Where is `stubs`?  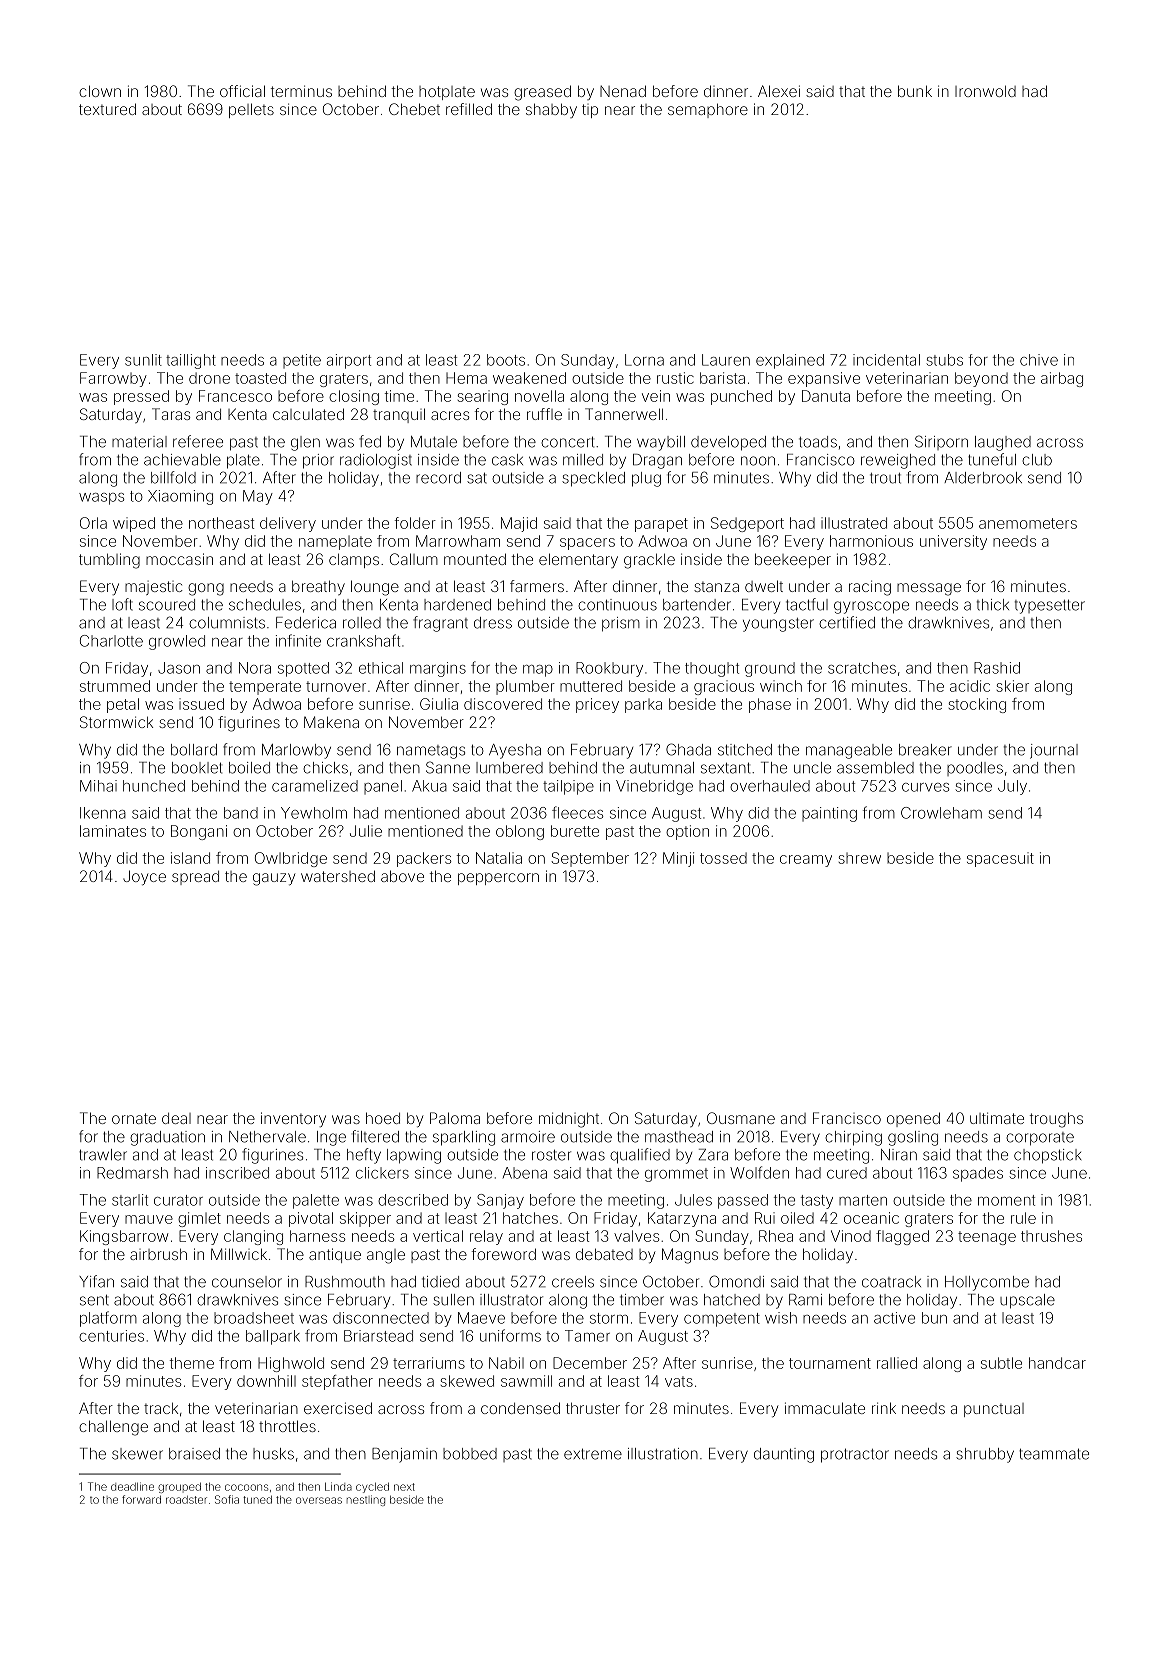
stubs is located at coordinates (944, 360).
